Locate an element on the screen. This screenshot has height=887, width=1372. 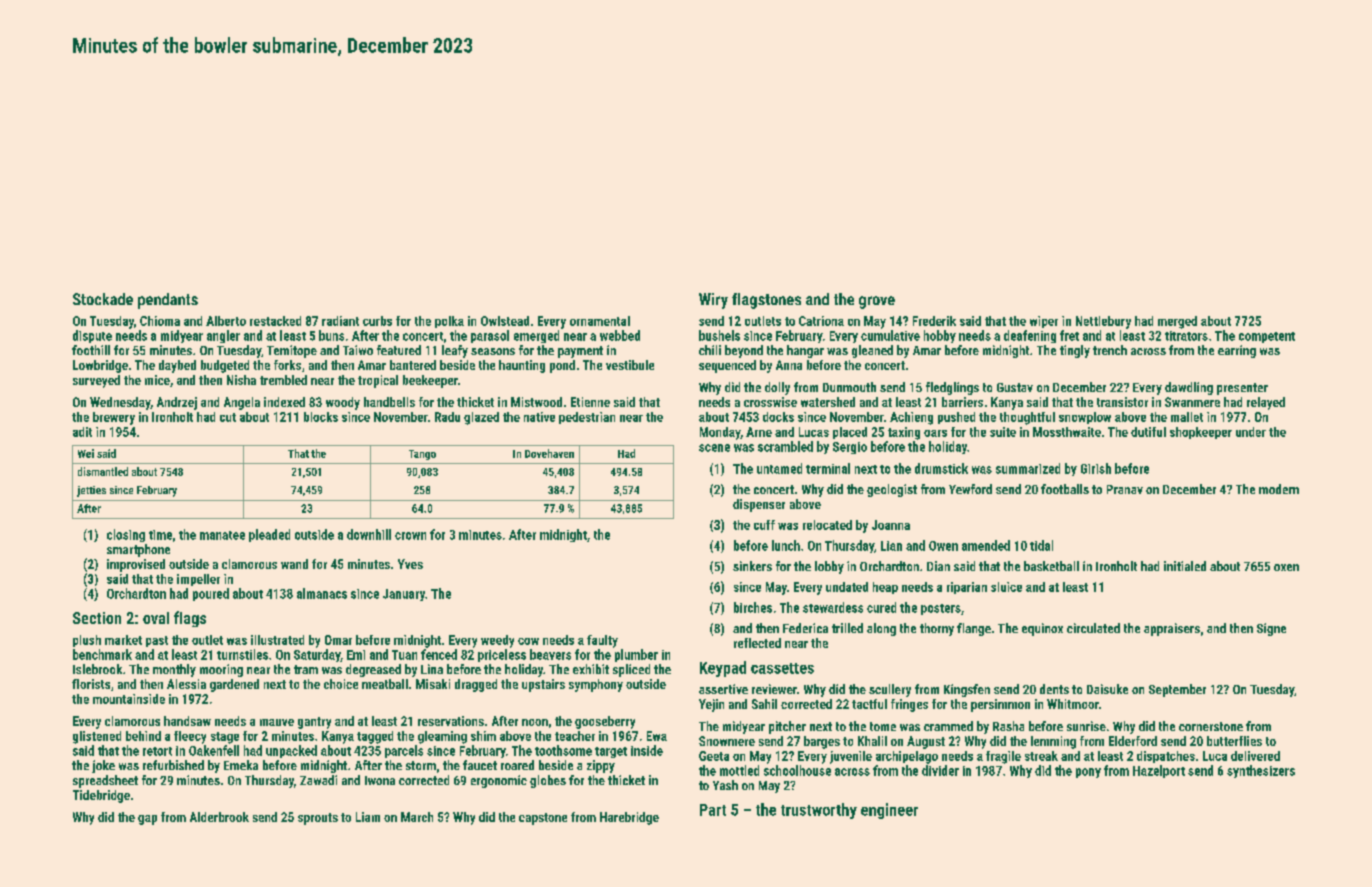
meatball is located at coordinates (385, 684).
